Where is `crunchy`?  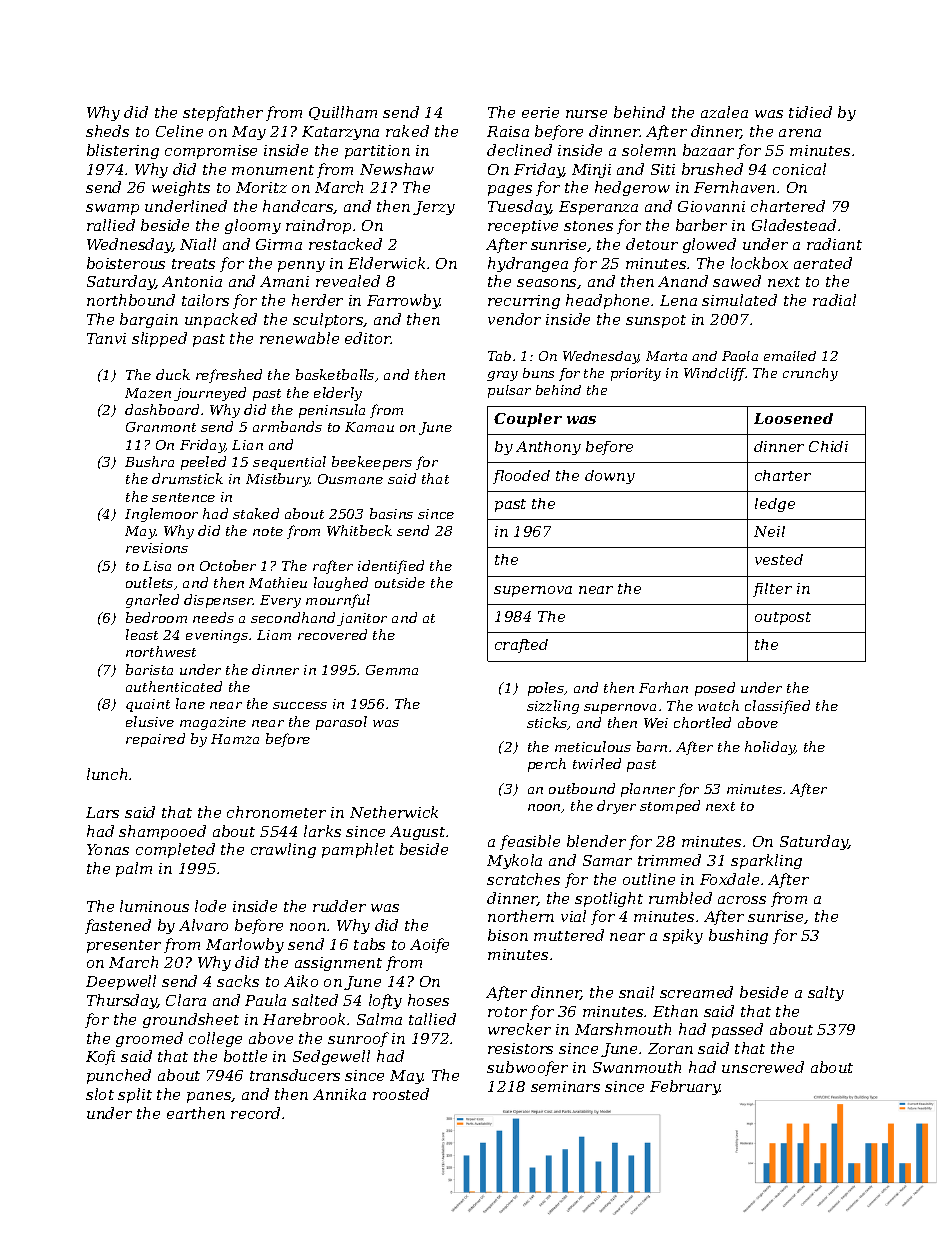 crunchy is located at coordinates (810, 374).
